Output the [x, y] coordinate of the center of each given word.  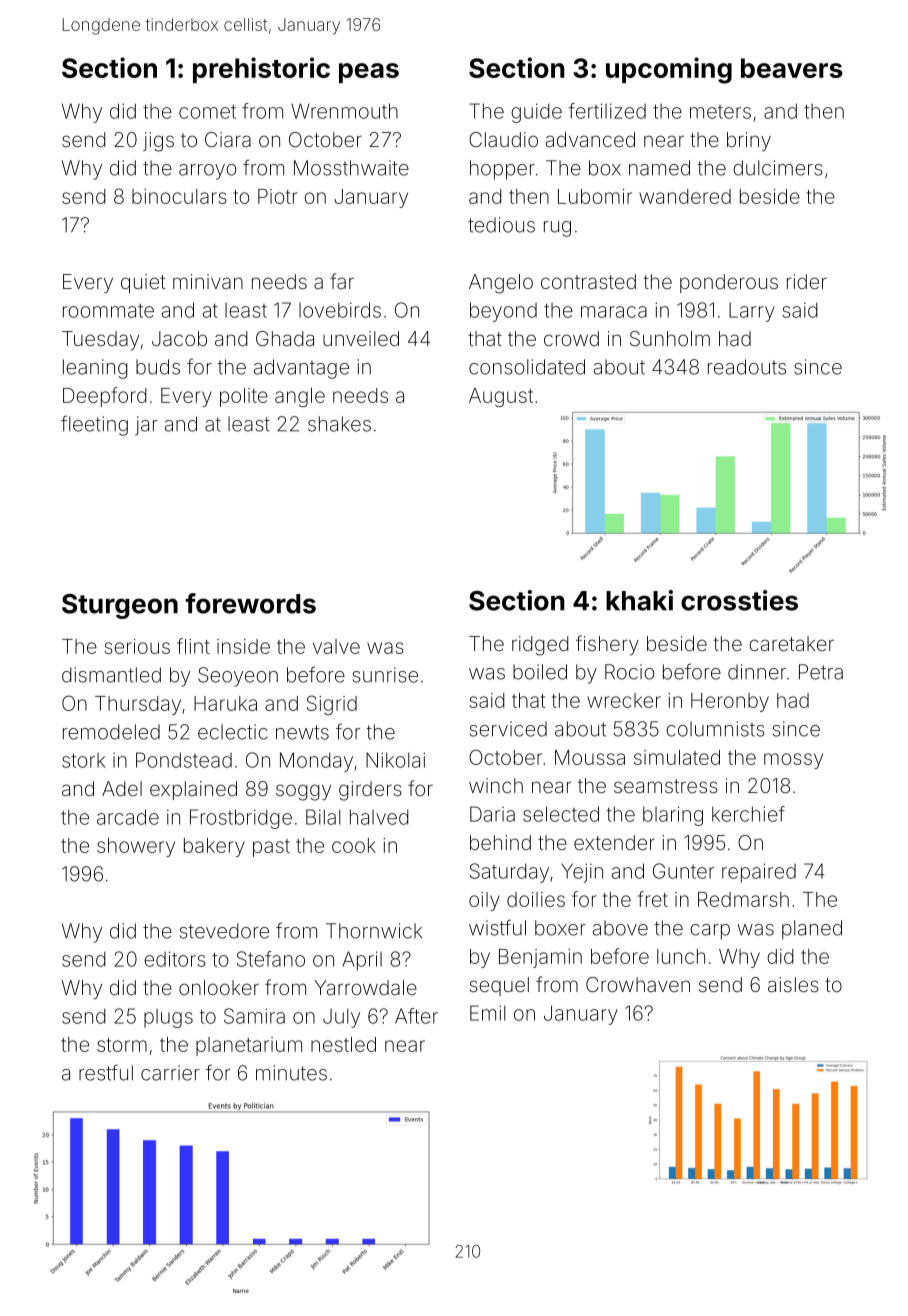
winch [496, 785]
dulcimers [778, 168]
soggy [303, 792]
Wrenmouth [344, 111]
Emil [488, 1013]
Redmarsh [743, 899]
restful [106, 1072]
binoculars [179, 196]
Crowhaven [638, 984]
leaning [95, 369]
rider [807, 281]
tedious [501, 225]
